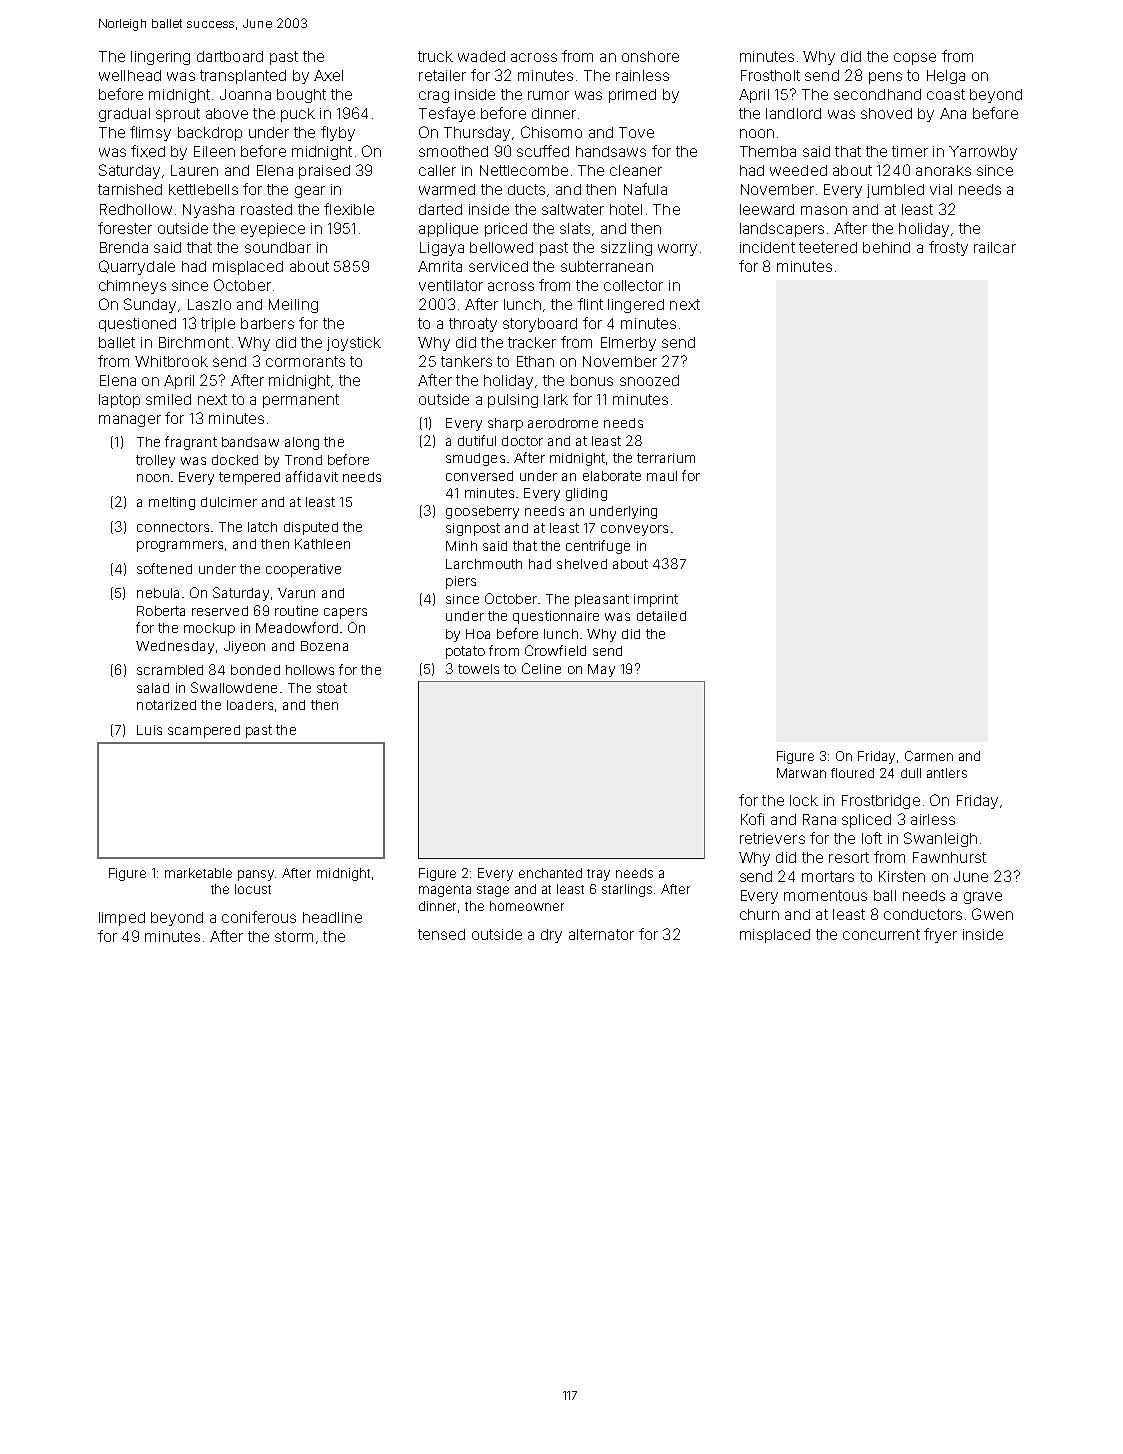 This screenshot has width=1123, height=1454. What do you see at coordinates (158, 593) in the screenshot?
I see `nebula` at bounding box center [158, 593].
